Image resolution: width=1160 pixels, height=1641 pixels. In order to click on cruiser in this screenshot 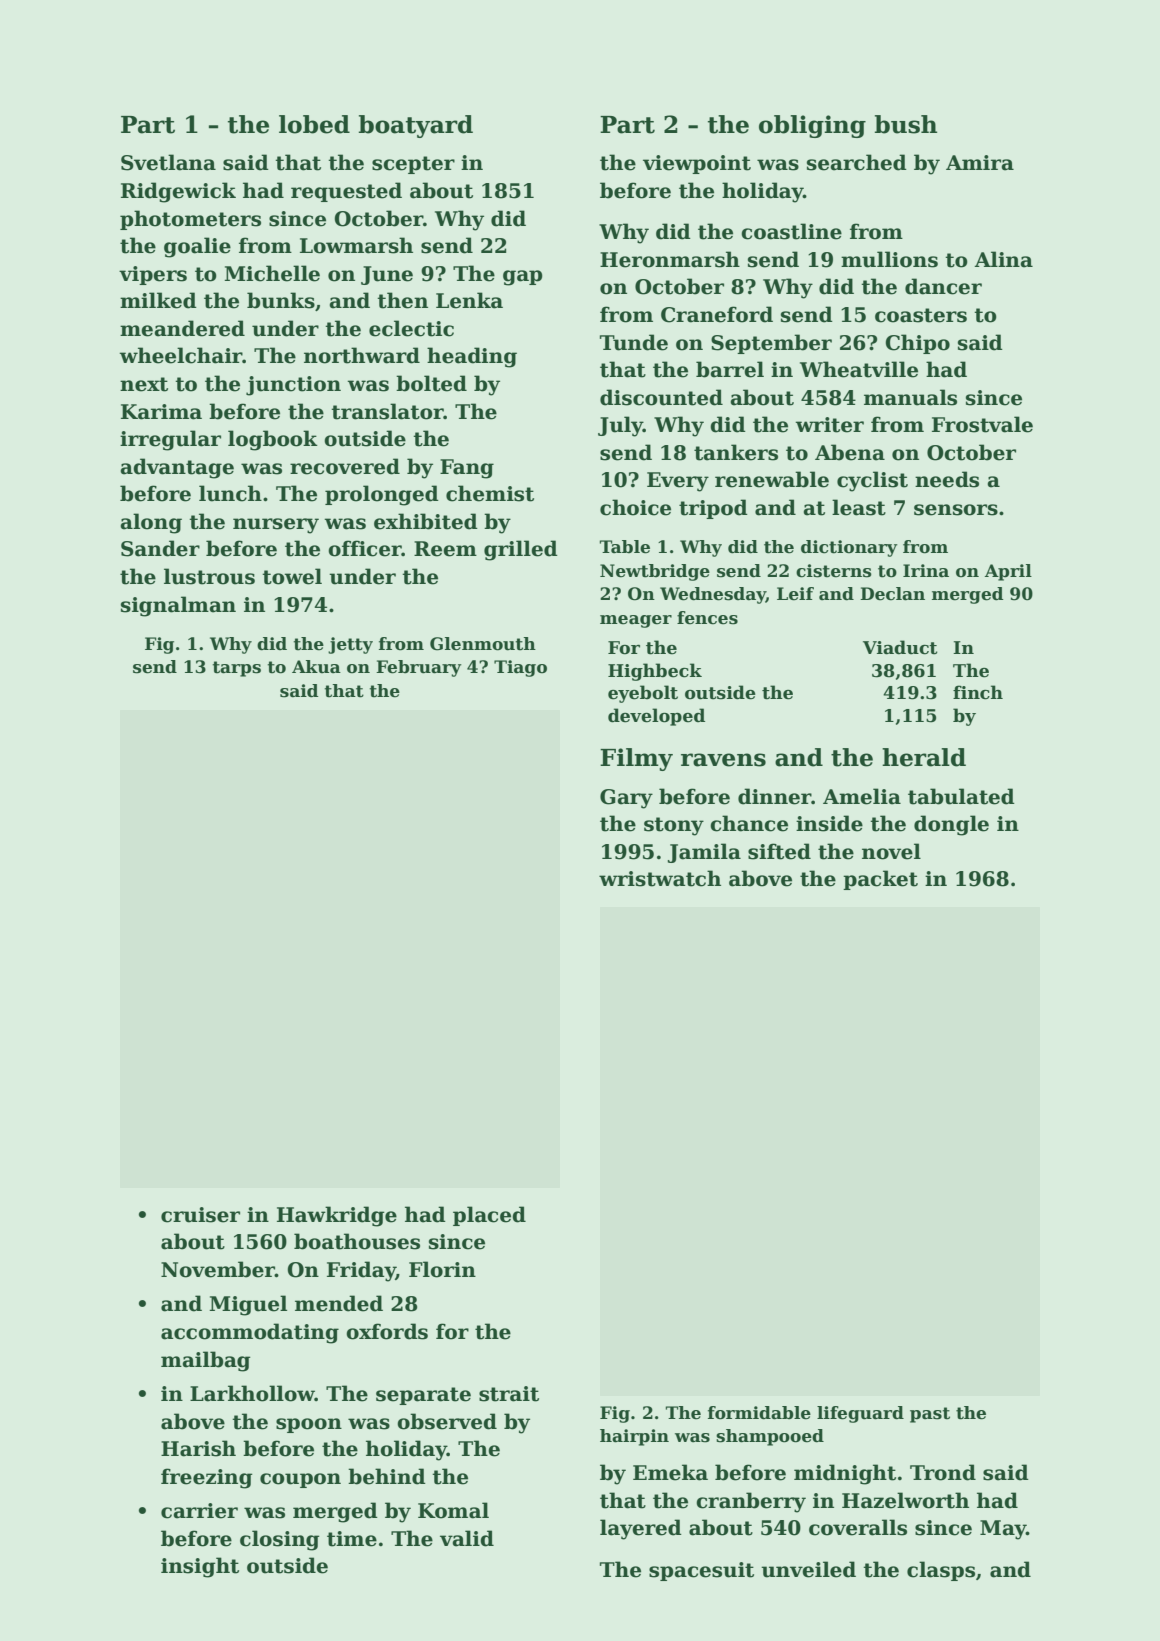, I will do `click(200, 1215)`.
